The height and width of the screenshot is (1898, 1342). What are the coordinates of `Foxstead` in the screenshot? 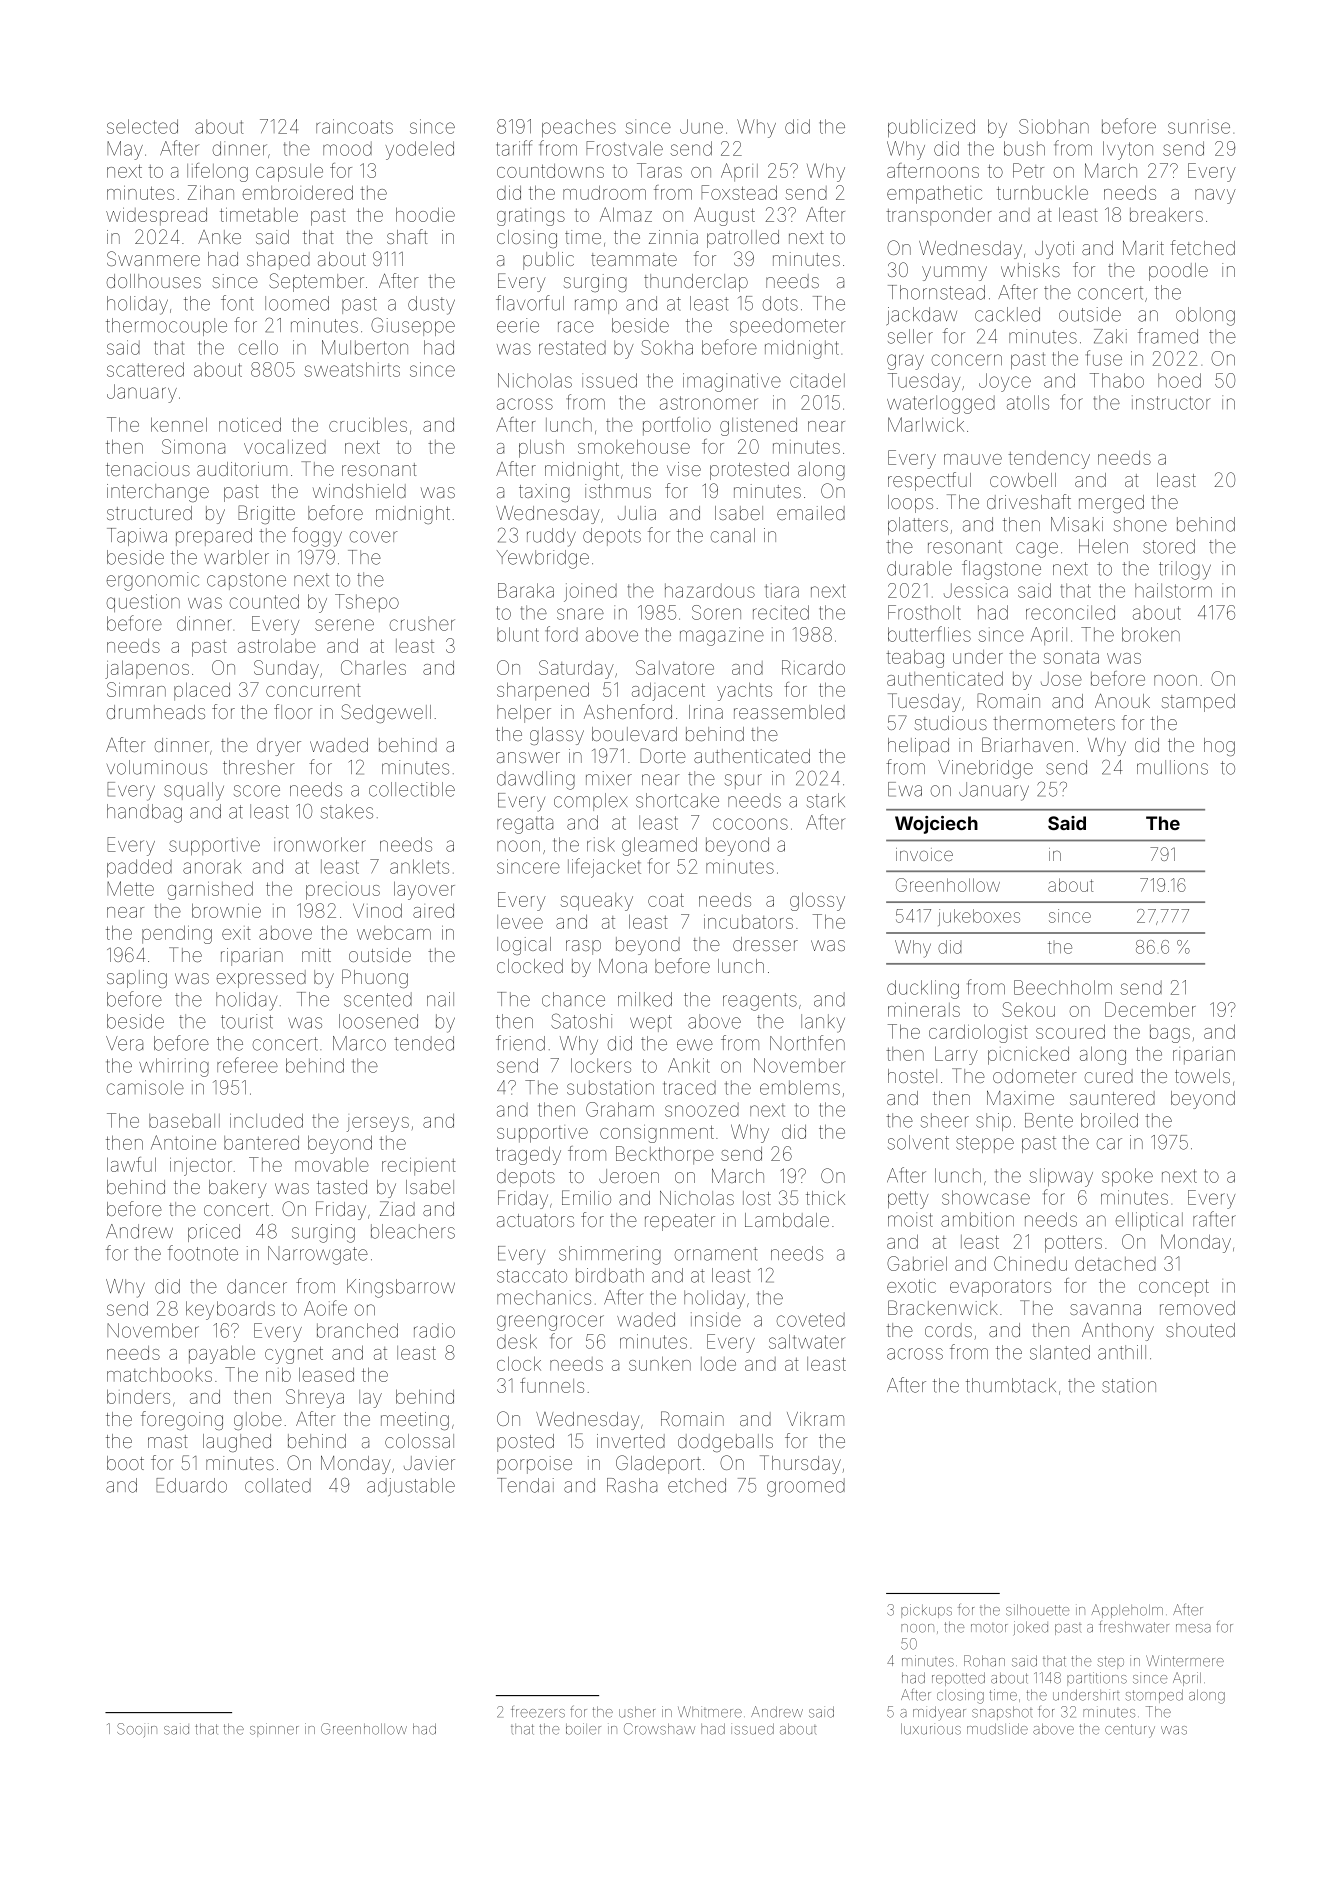 It's located at (739, 192).
